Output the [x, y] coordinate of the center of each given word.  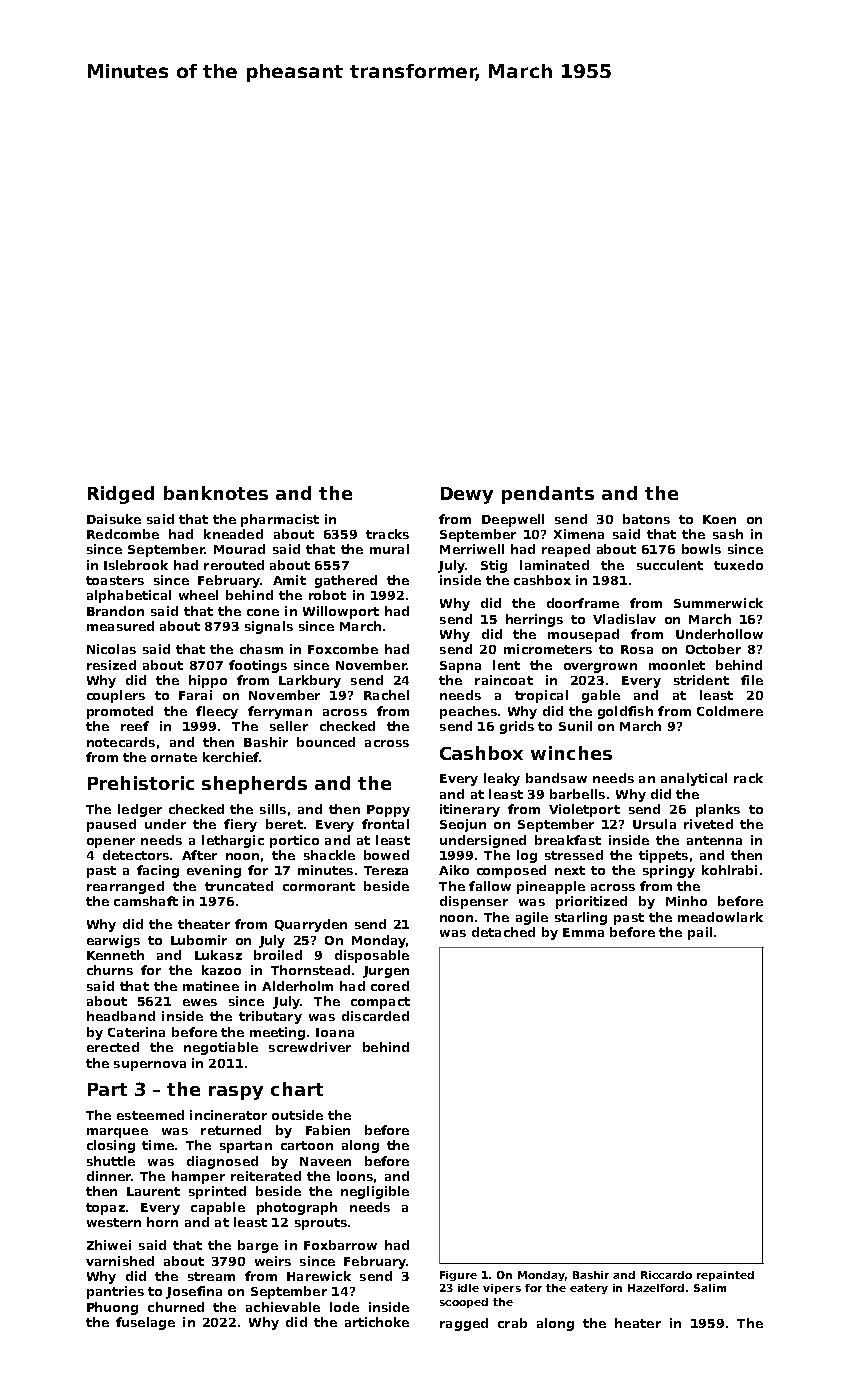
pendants [548, 495]
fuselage [145, 1323]
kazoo [221, 970]
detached [503, 932]
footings [258, 666]
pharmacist [280, 520]
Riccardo [666, 1275]
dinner [109, 1176]
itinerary [470, 810]
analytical [694, 779]
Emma [583, 932]
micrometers [548, 649]
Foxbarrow [340, 1245]
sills [273, 809]
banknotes [216, 493]
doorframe [583, 603]
